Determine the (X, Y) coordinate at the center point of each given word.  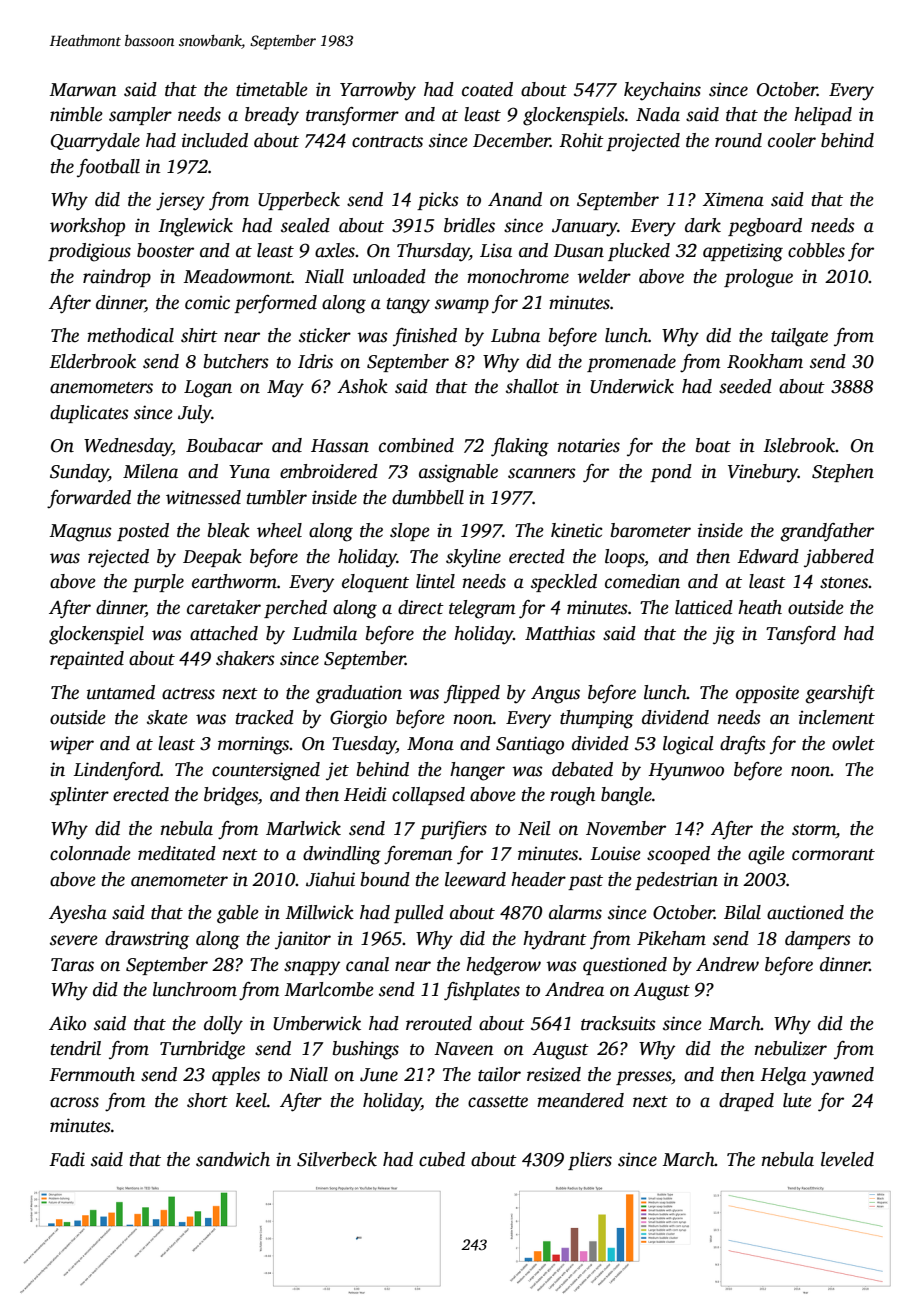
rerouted (439, 1023)
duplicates (89, 414)
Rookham (765, 361)
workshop (87, 227)
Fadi (67, 1159)
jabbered (839, 558)
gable (238, 914)
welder (604, 276)
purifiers (453, 830)
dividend (675, 717)
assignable (458, 473)
